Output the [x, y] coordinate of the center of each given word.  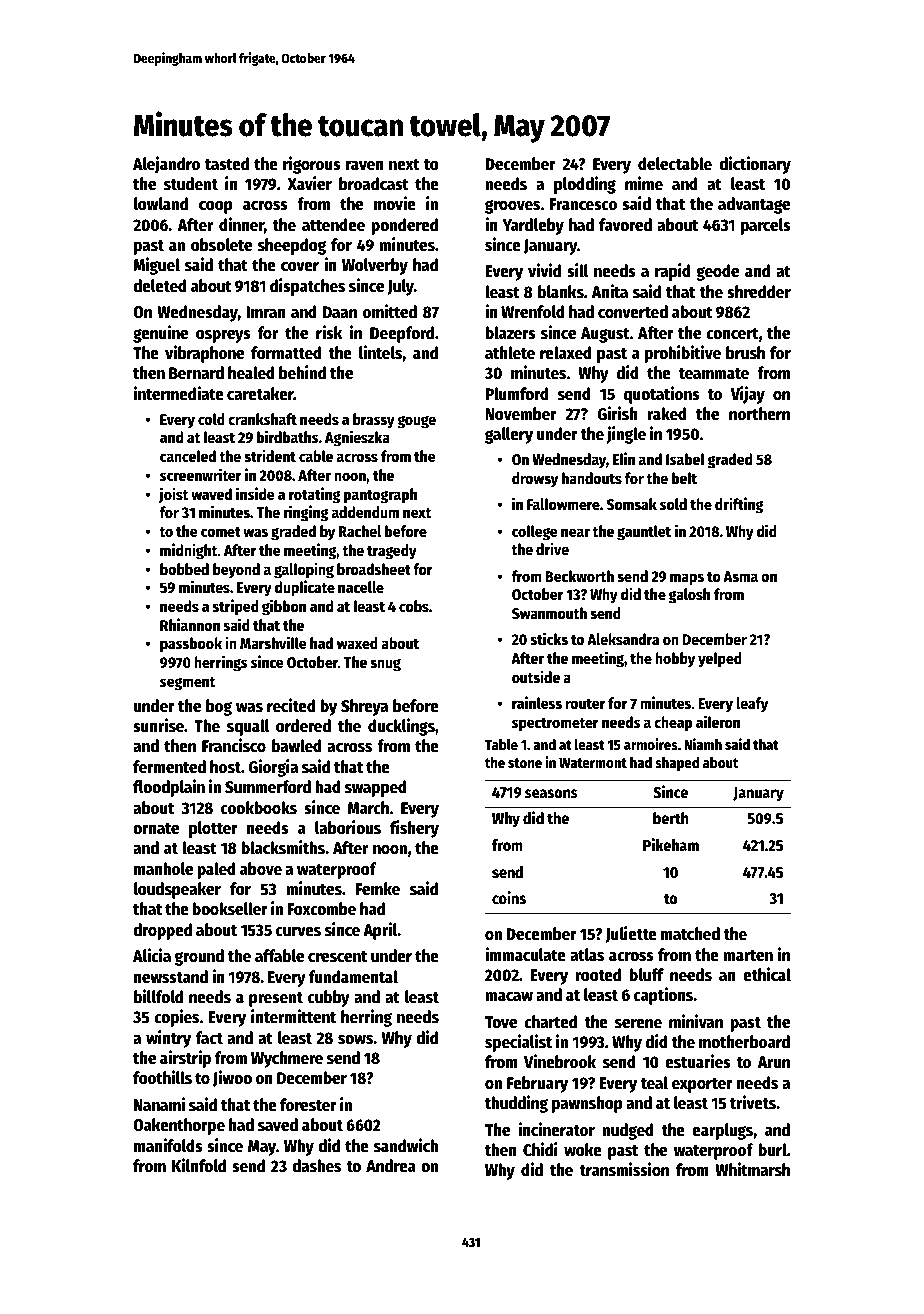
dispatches [307, 287]
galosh [689, 596]
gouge [416, 422]
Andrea [391, 1166]
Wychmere [287, 1059]
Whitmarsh [752, 1169]
